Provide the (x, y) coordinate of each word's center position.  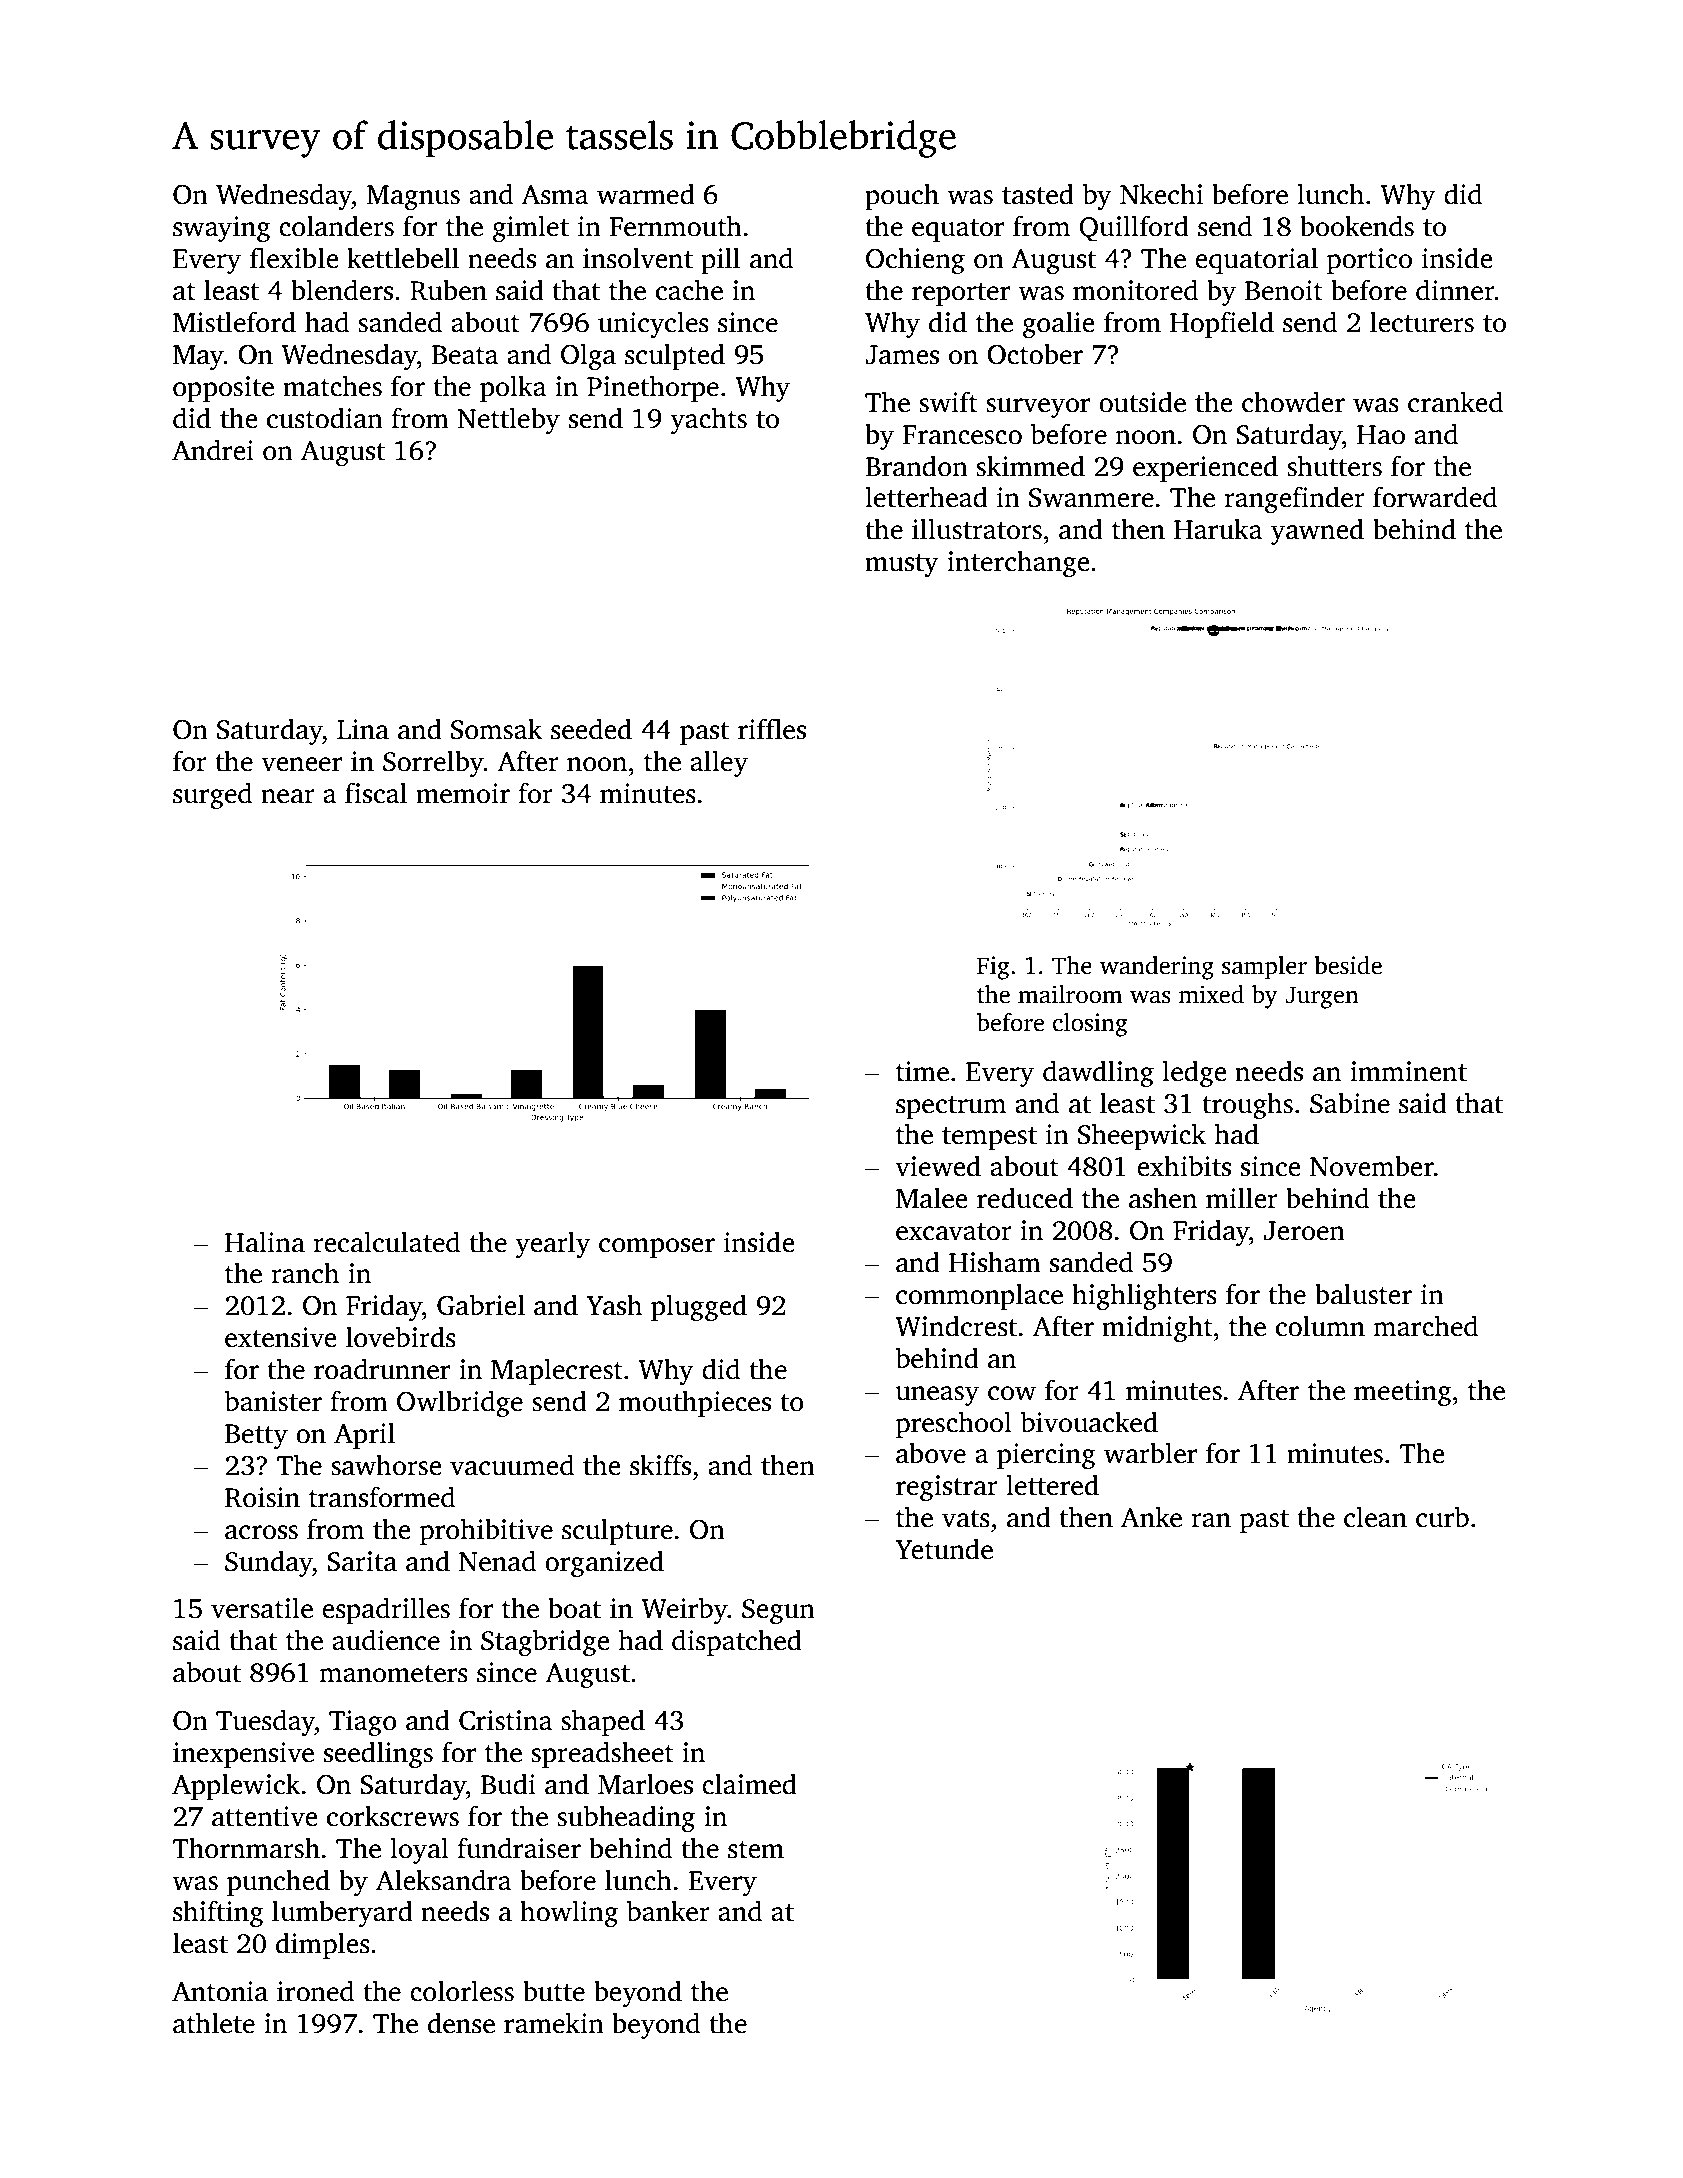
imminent (1408, 1071)
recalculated (386, 1242)
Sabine (1350, 1103)
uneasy (937, 1396)
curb (1442, 1517)
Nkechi (1161, 194)
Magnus (413, 197)
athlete (214, 2023)
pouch (902, 196)
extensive (281, 1337)
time (922, 1071)
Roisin (262, 1497)
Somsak (496, 729)
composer (657, 1248)
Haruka (1218, 529)
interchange (1018, 563)
